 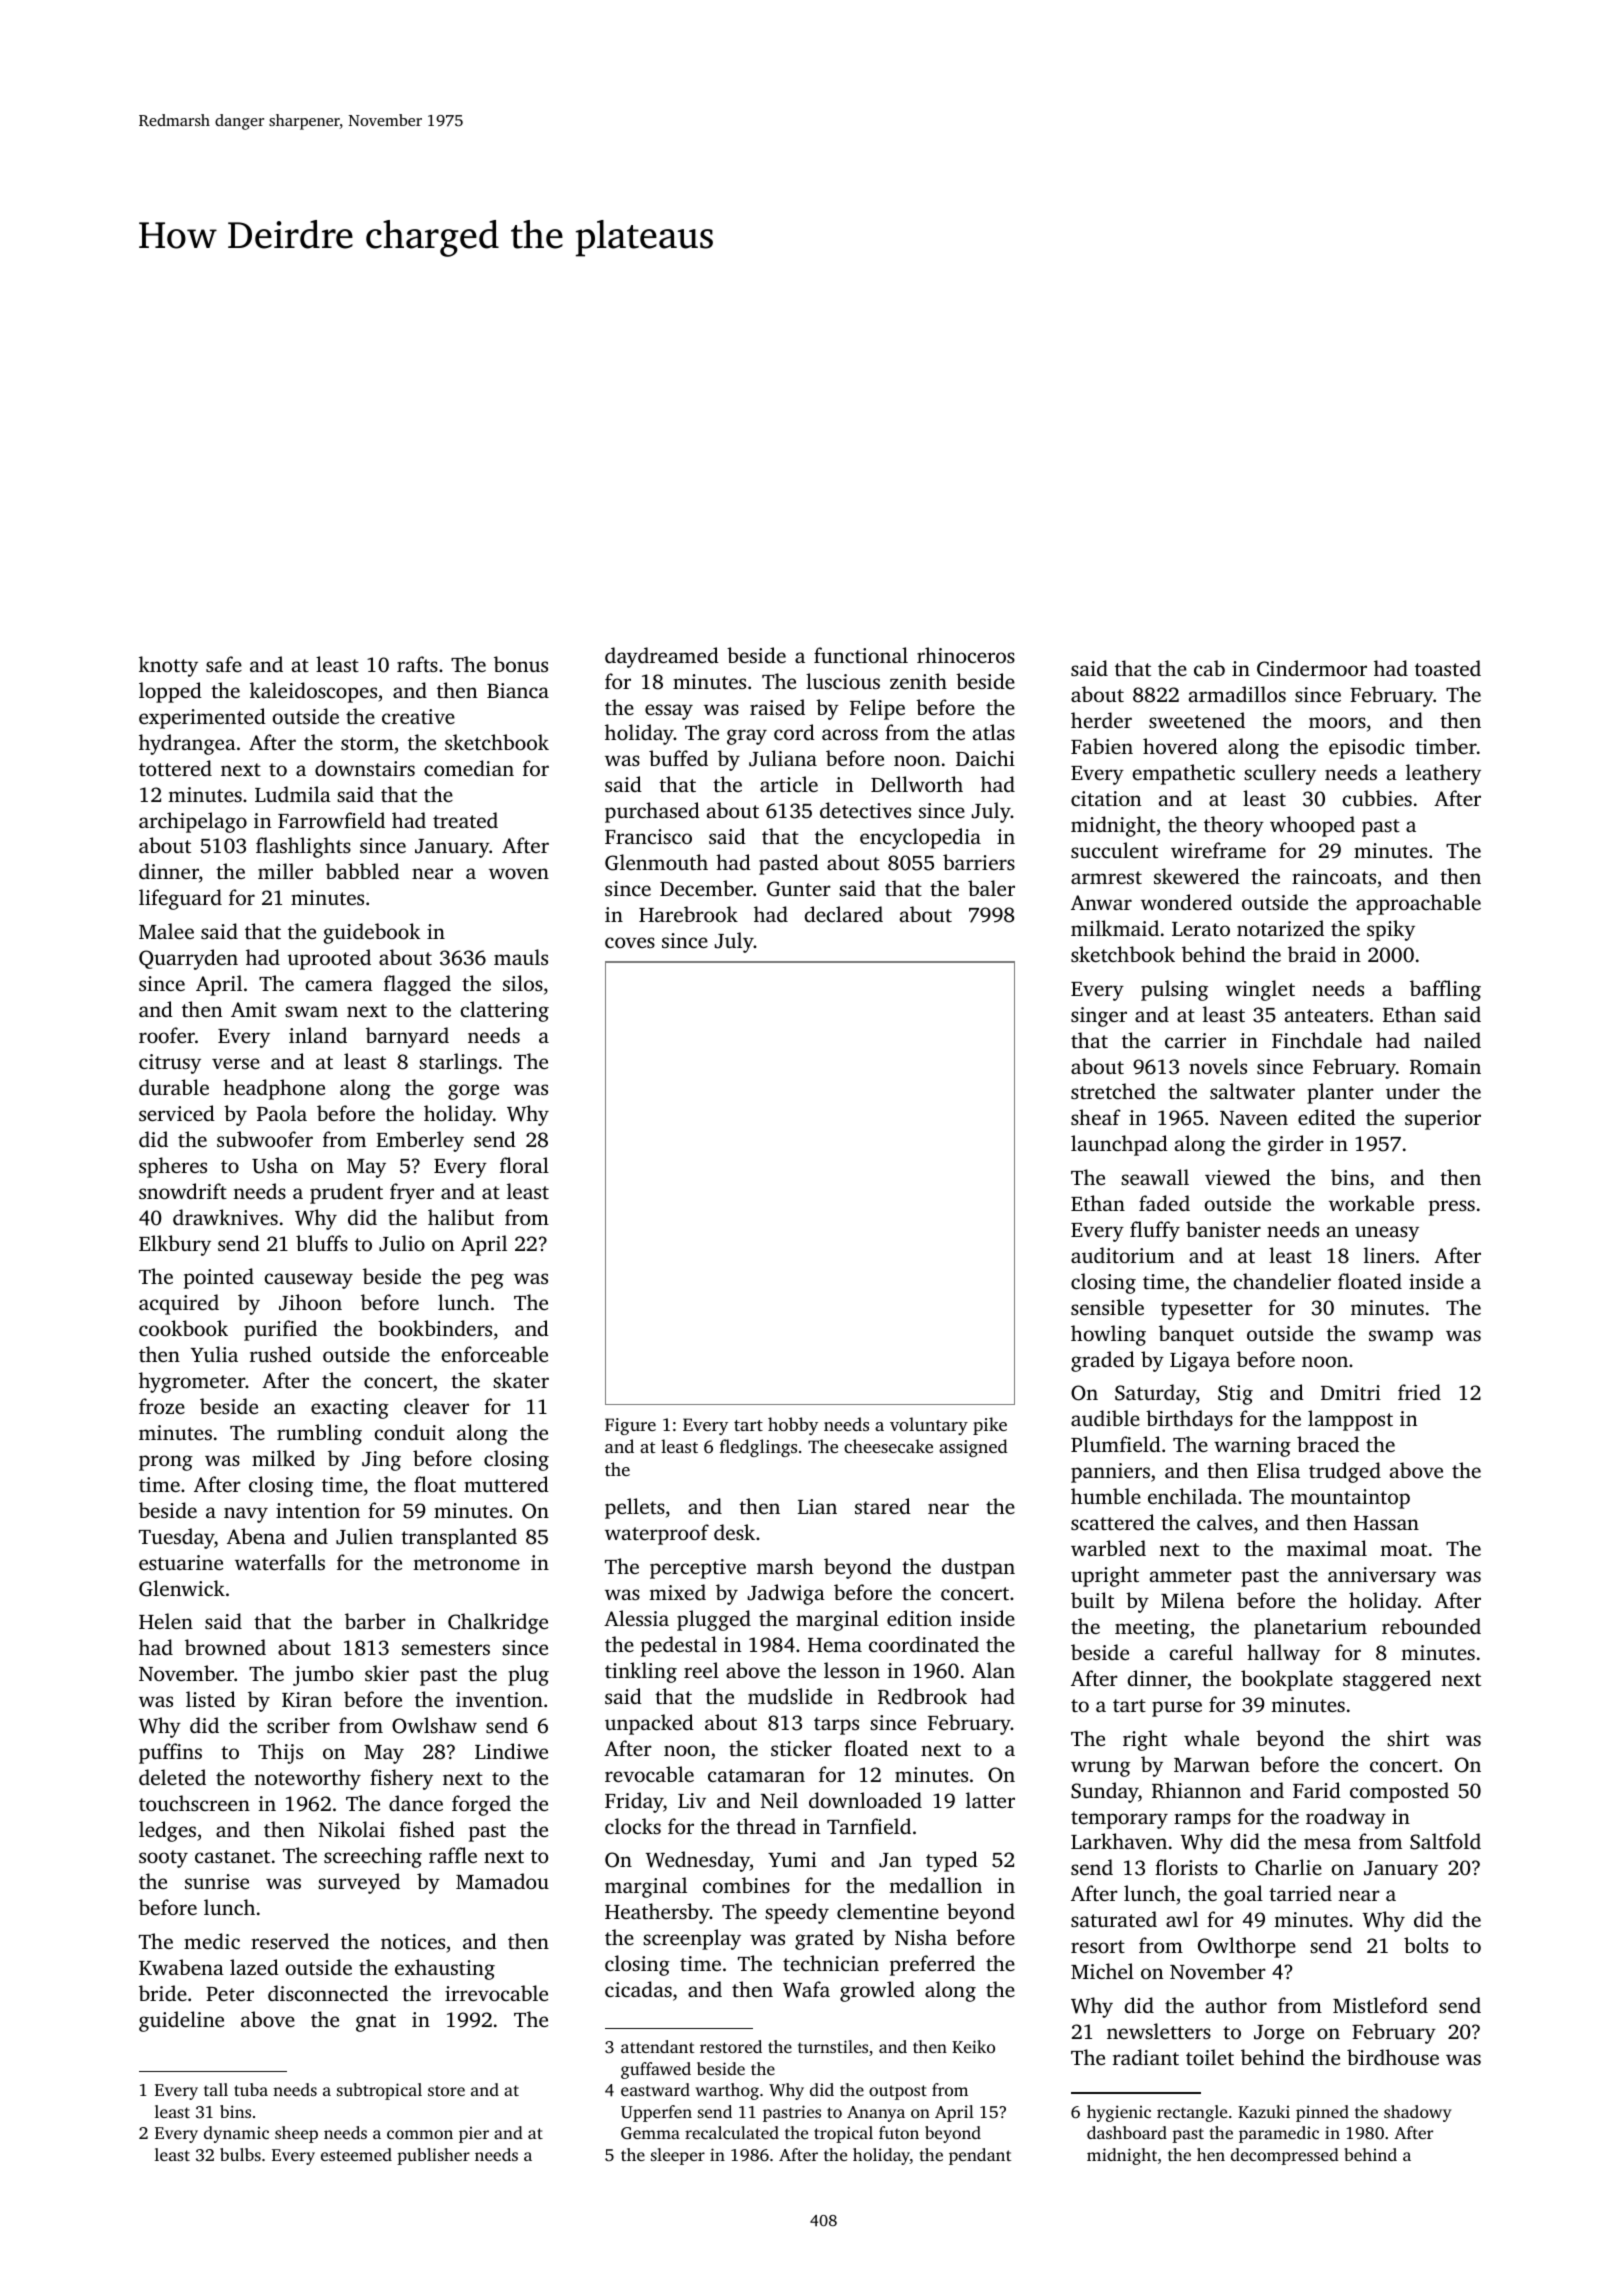 What do you see at coordinates (356, 2154) in the page?
I see `esteemed` at bounding box center [356, 2154].
